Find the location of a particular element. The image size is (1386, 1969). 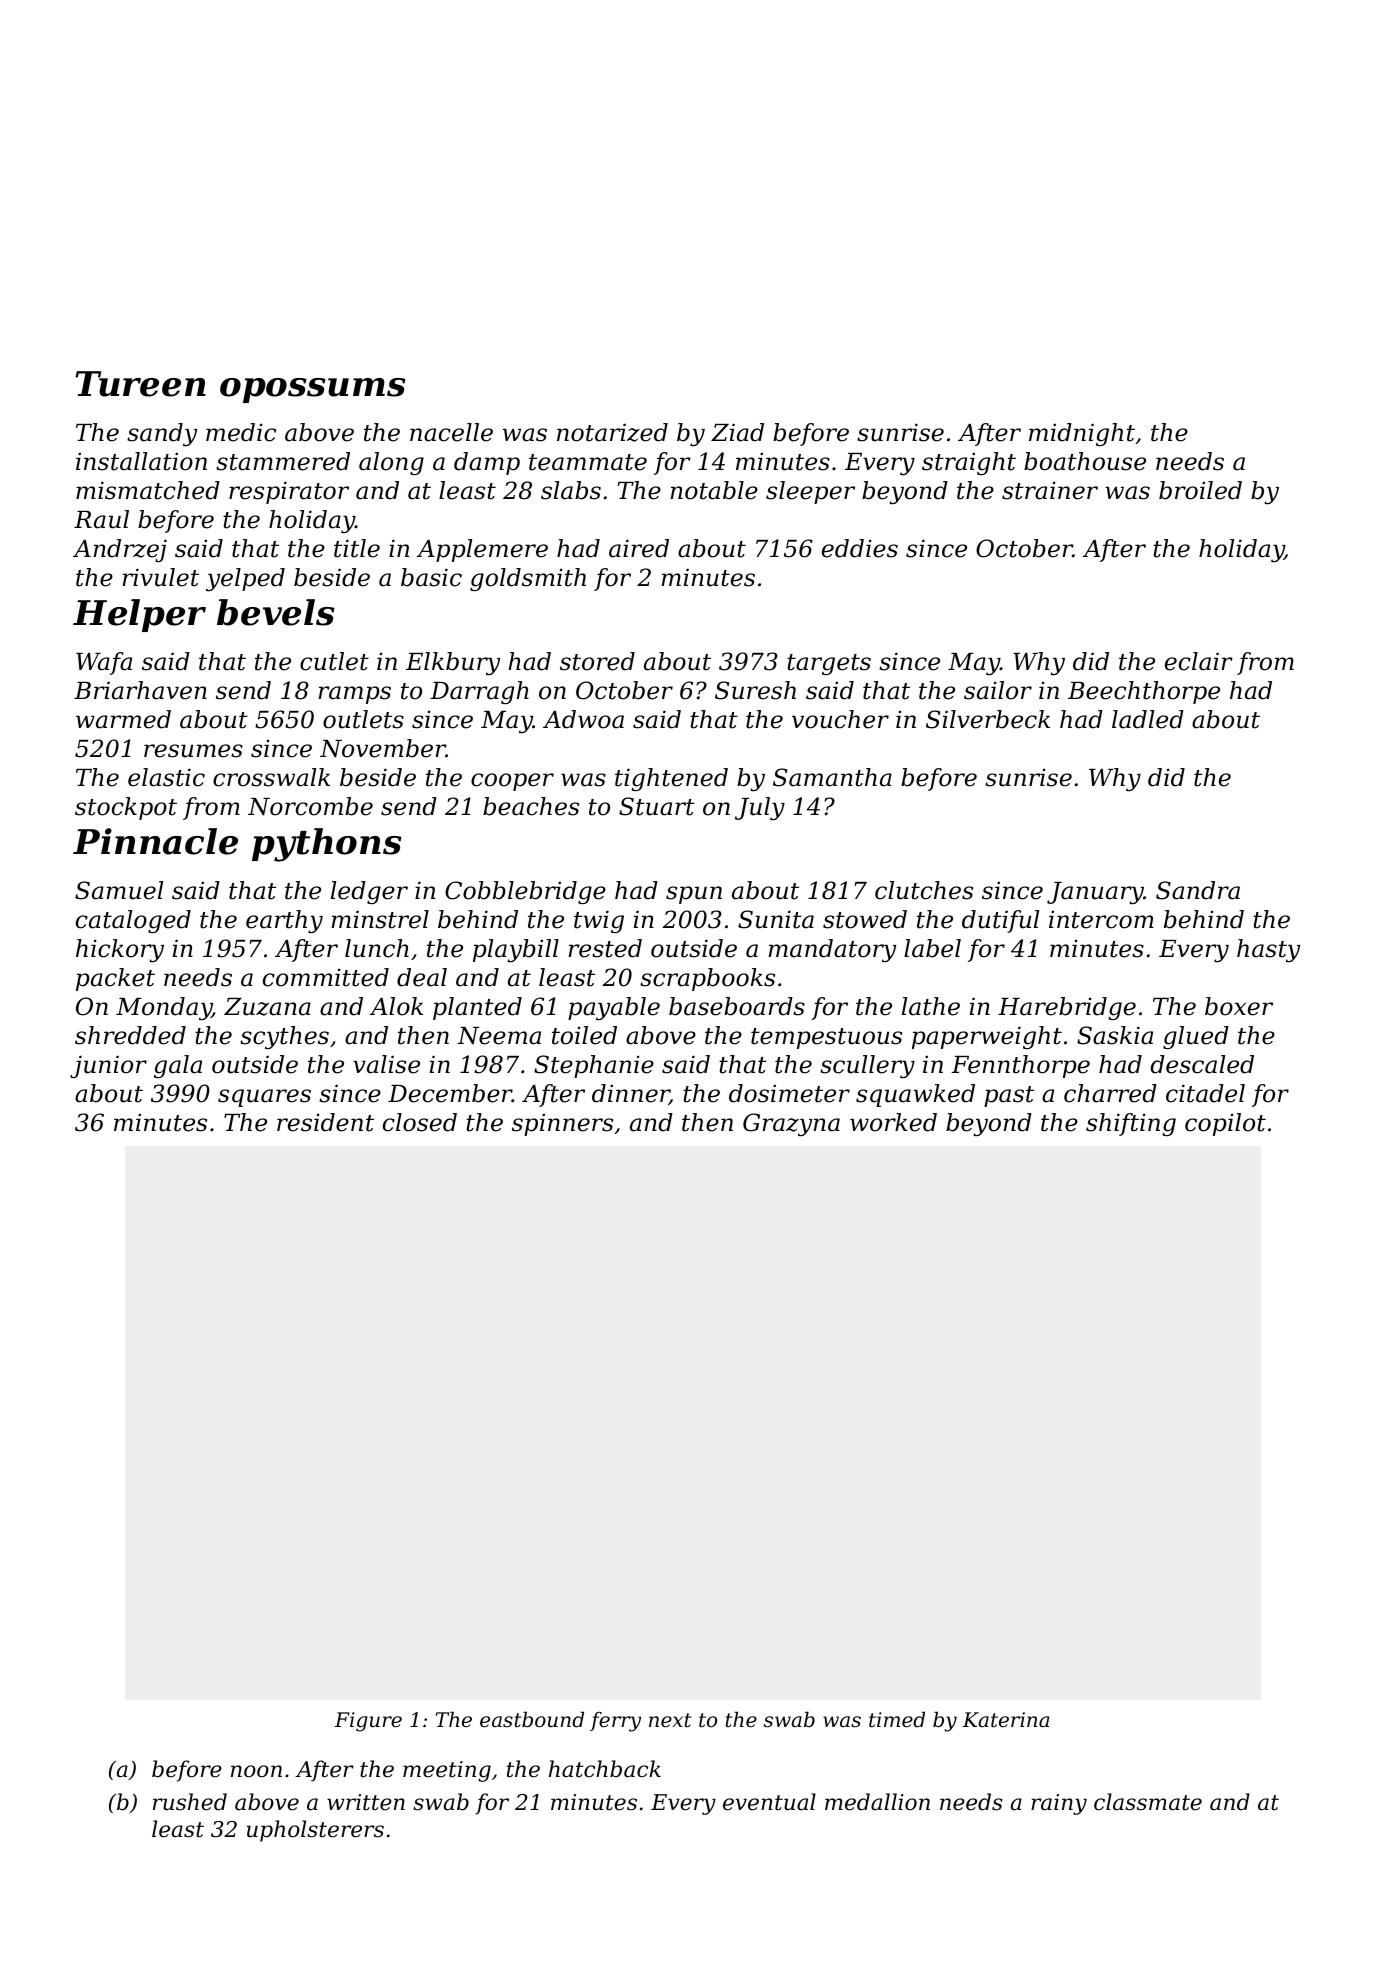

rushed is located at coordinates (190, 1802).
